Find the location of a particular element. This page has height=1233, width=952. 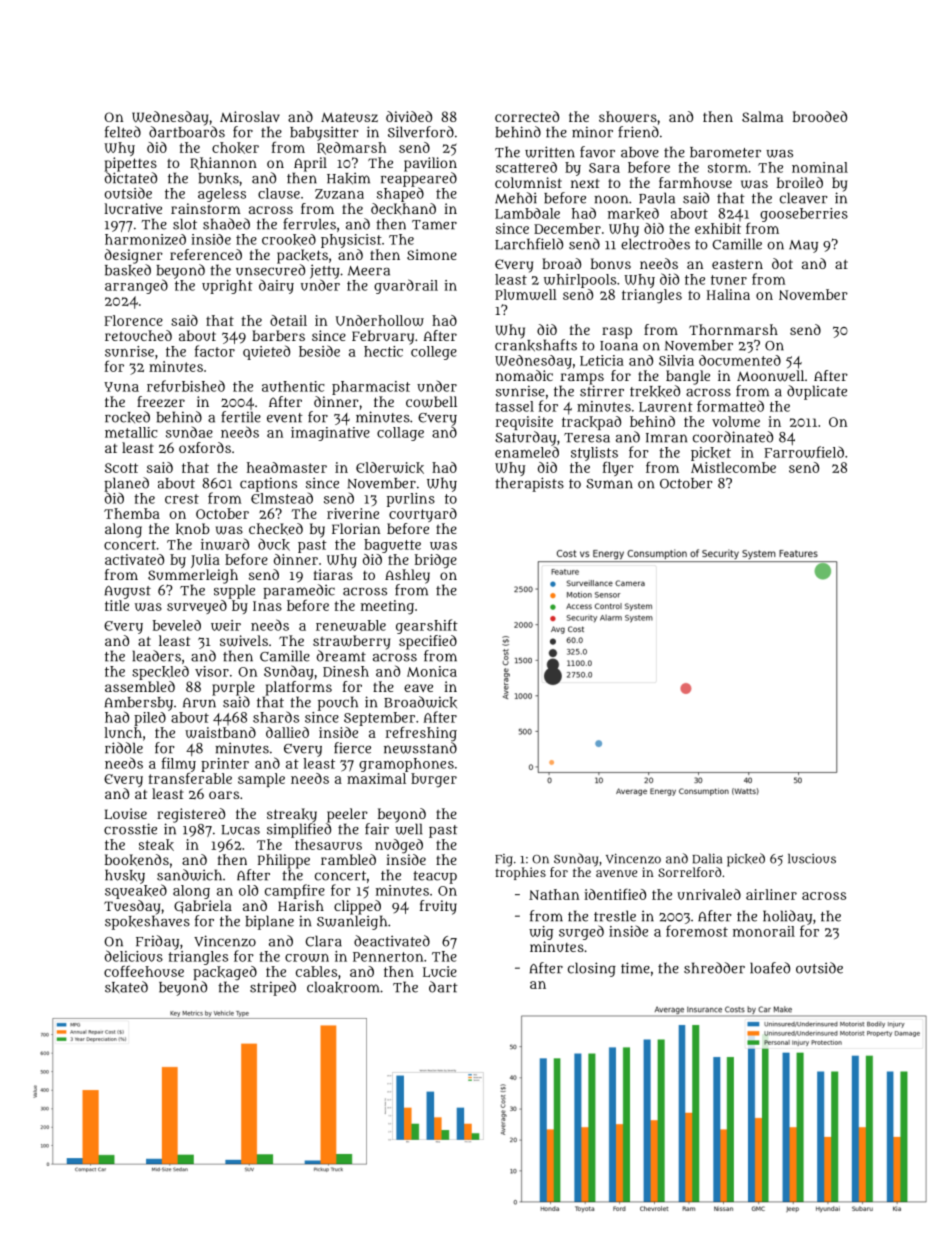

Mistlecombe is located at coordinates (733, 467).
